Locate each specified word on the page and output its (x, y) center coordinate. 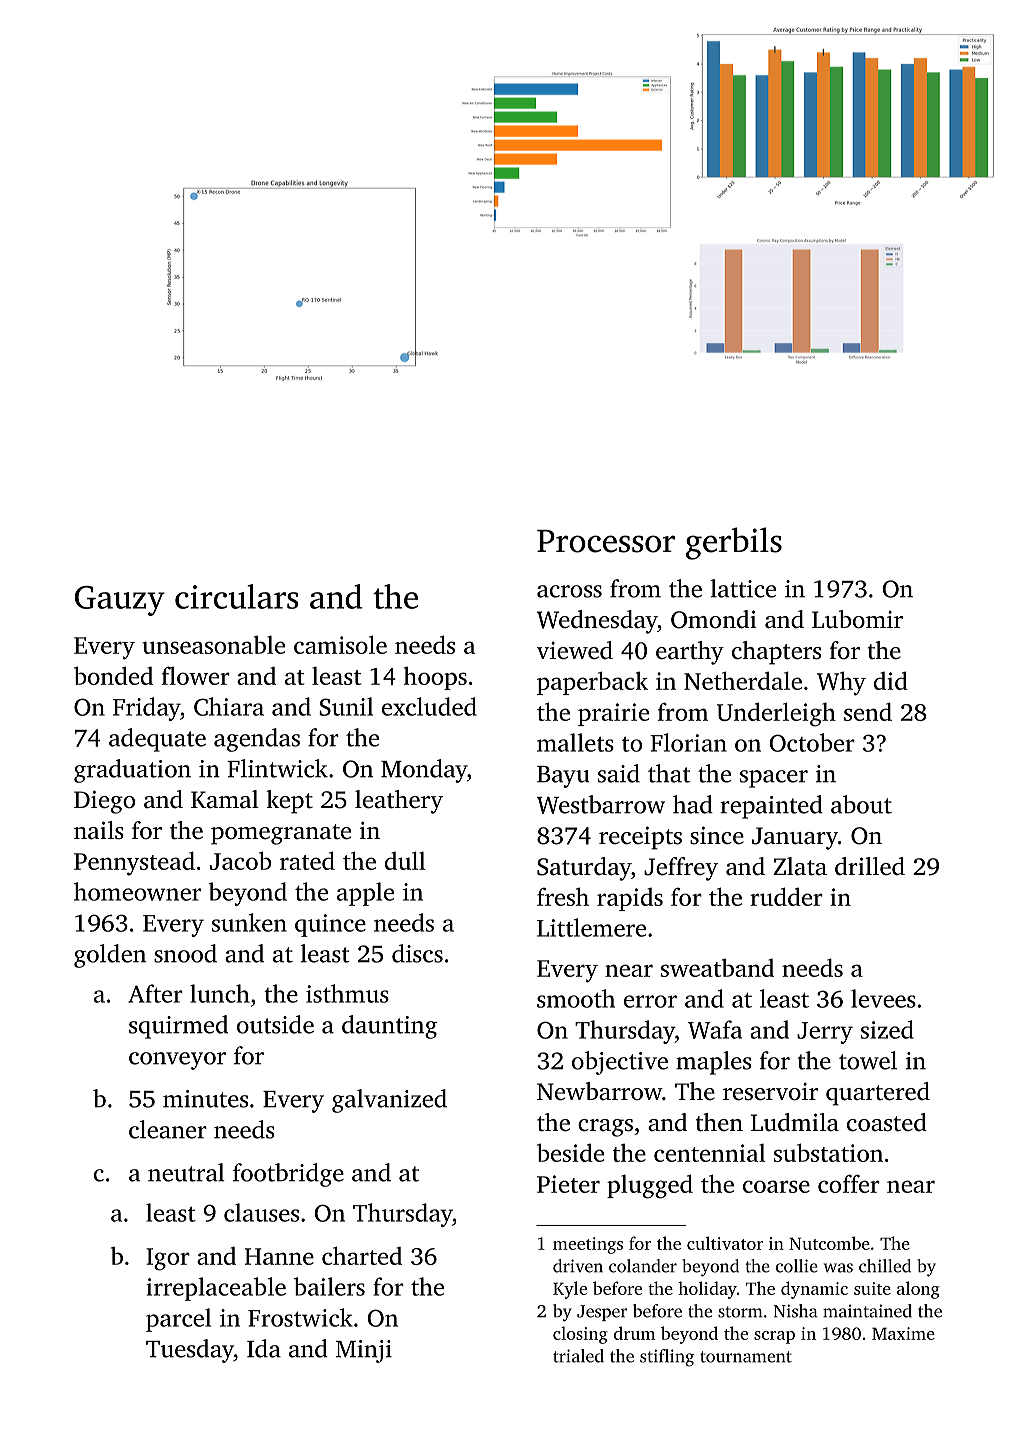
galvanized (389, 1101)
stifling (667, 1358)
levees (883, 998)
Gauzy (120, 601)
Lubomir (857, 619)
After (155, 993)
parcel (178, 1320)
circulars (237, 596)
